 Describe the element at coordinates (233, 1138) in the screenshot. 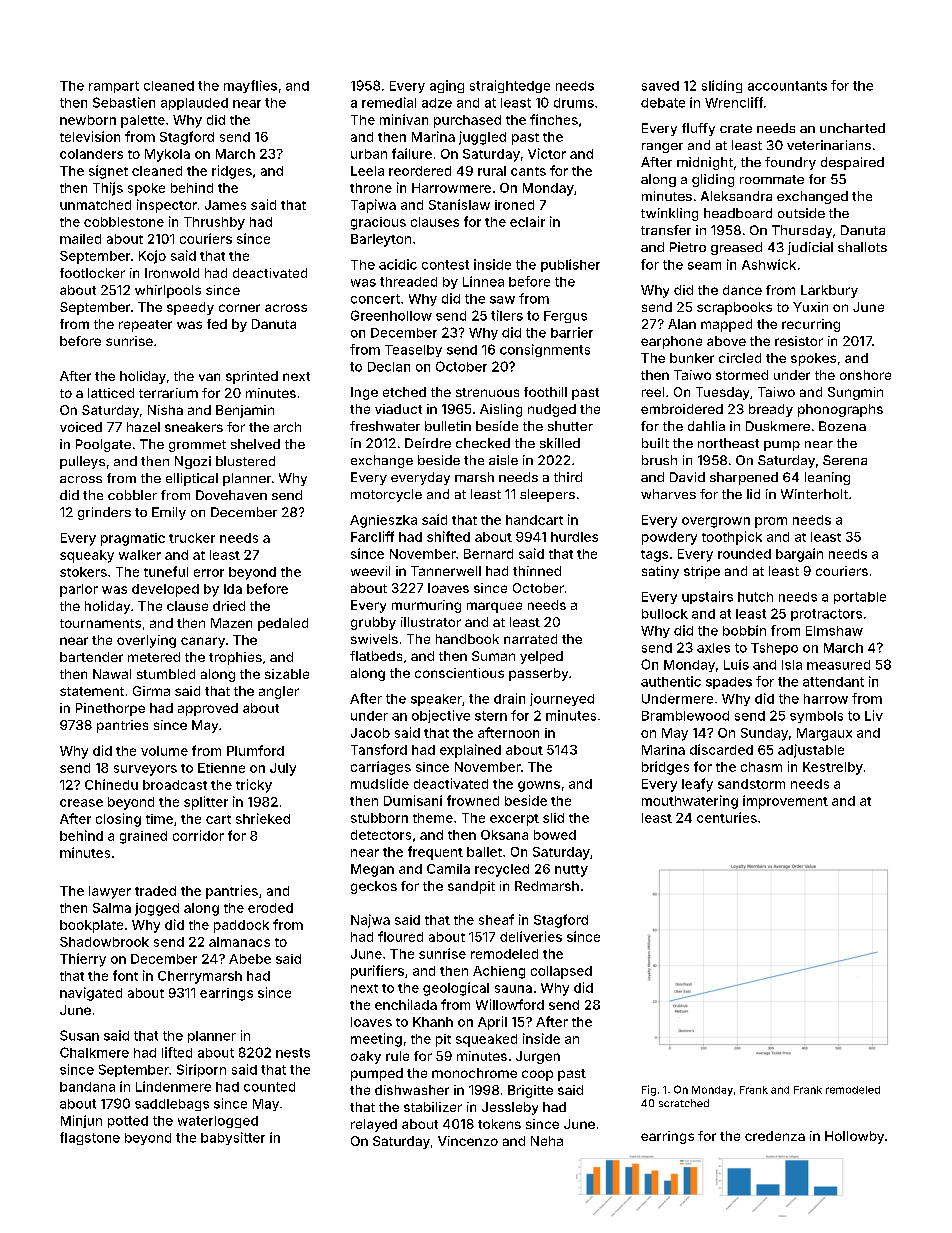

I see `babysitter` at that location.
